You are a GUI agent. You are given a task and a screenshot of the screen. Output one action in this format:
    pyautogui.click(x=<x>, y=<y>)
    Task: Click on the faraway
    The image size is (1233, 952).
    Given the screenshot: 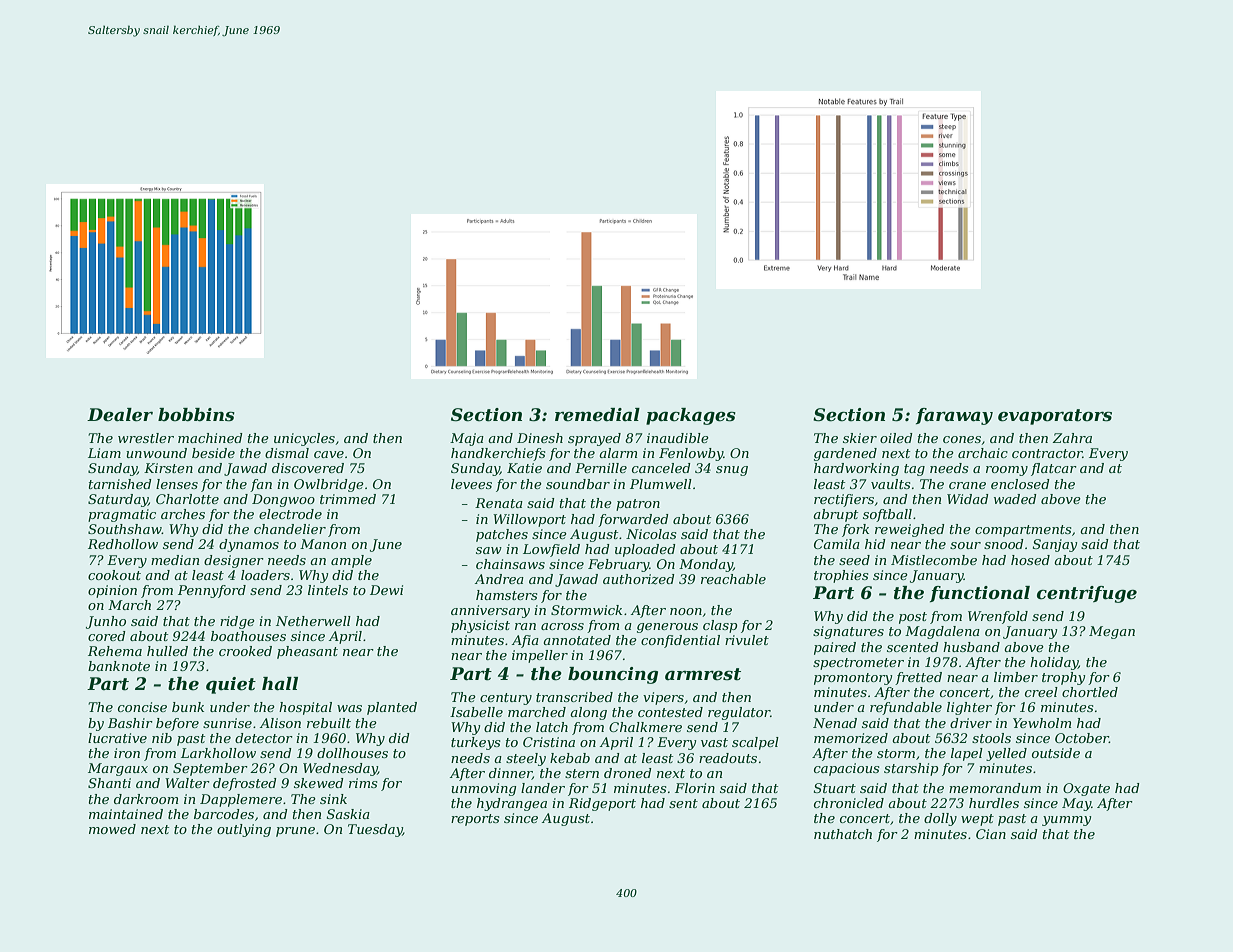 What is the action you would take?
    pyautogui.click(x=954, y=416)
